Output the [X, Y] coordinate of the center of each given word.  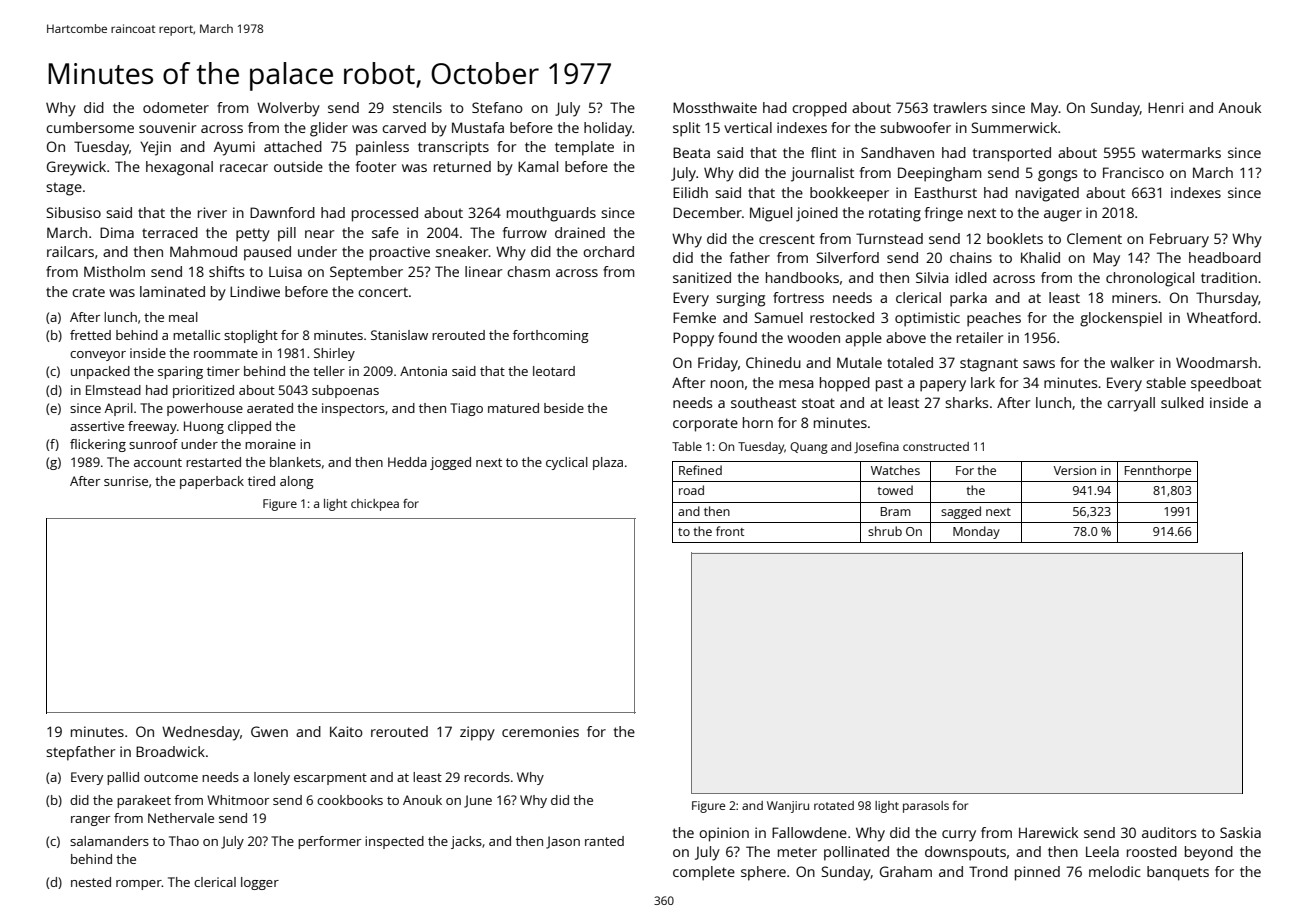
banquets [1178, 873]
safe [385, 232]
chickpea [375, 505]
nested [91, 882]
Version [1074, 470]
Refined [700, 470]
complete [704, 873]
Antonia [423, 371]
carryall [1131, 404]
